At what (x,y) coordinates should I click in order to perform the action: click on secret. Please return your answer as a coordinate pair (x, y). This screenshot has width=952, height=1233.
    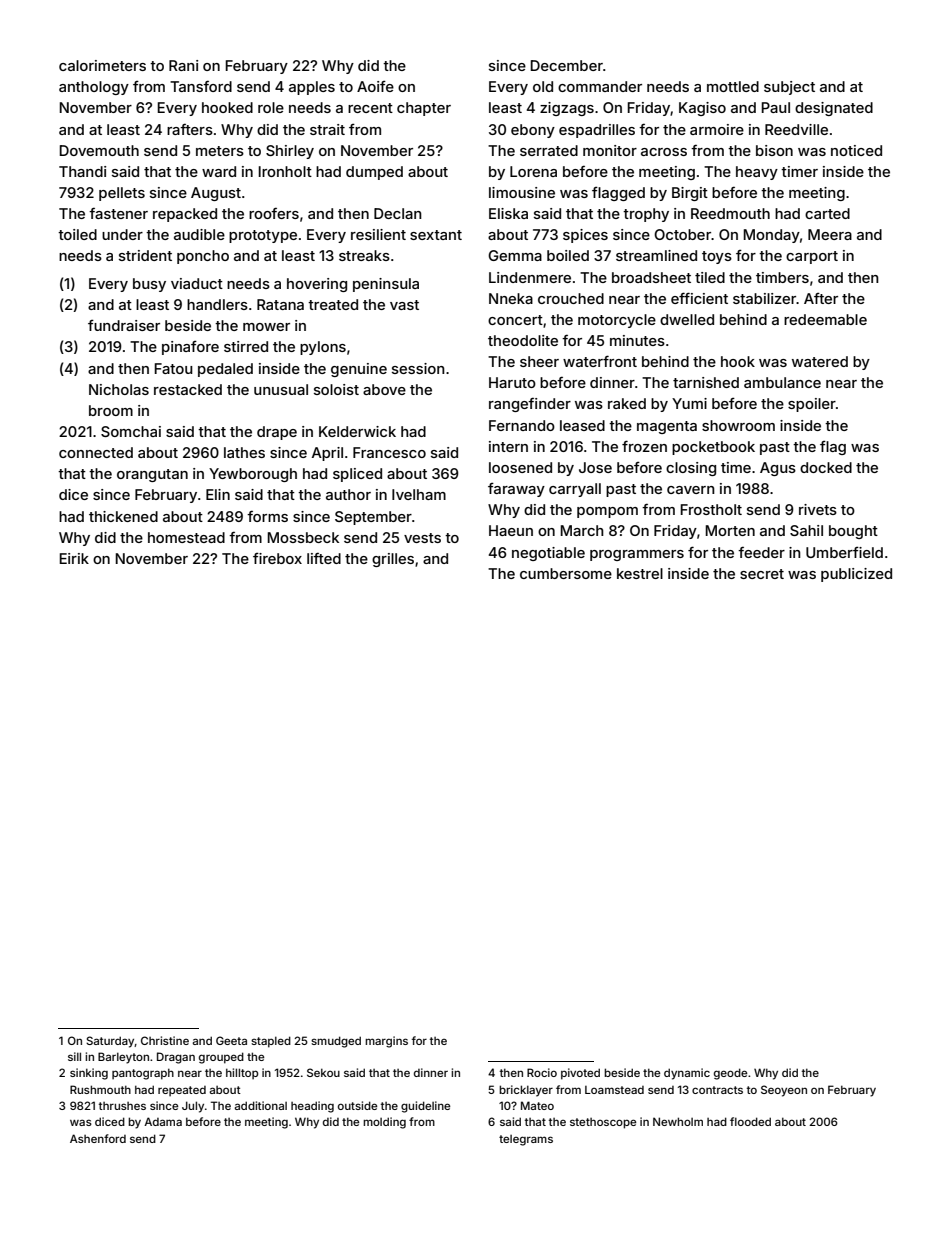
    Looking at the image, I should click on (762, 574).
